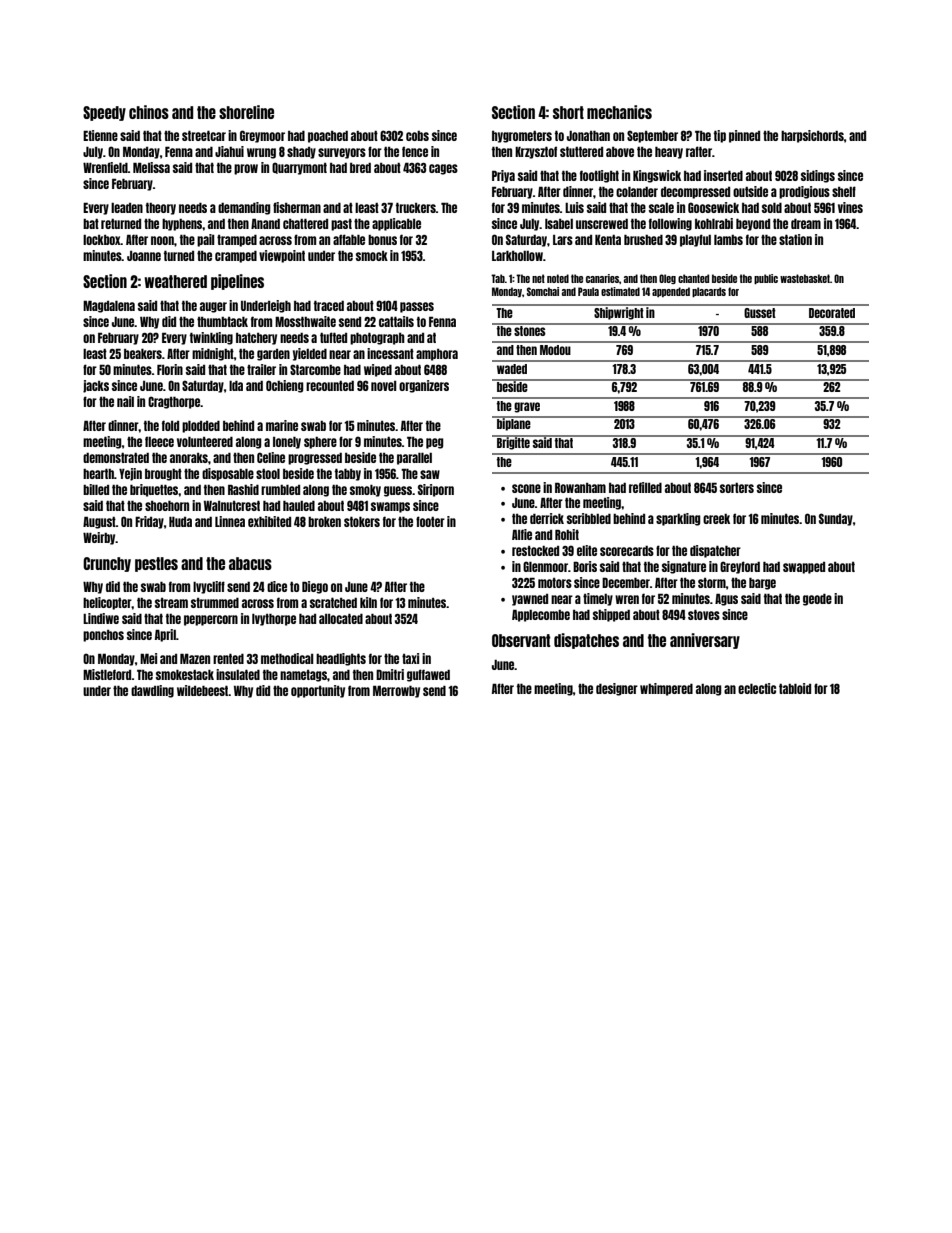  What do you see at coordinates (568, 112) in the document?
I see `short` at bounding box center [568, 112].
